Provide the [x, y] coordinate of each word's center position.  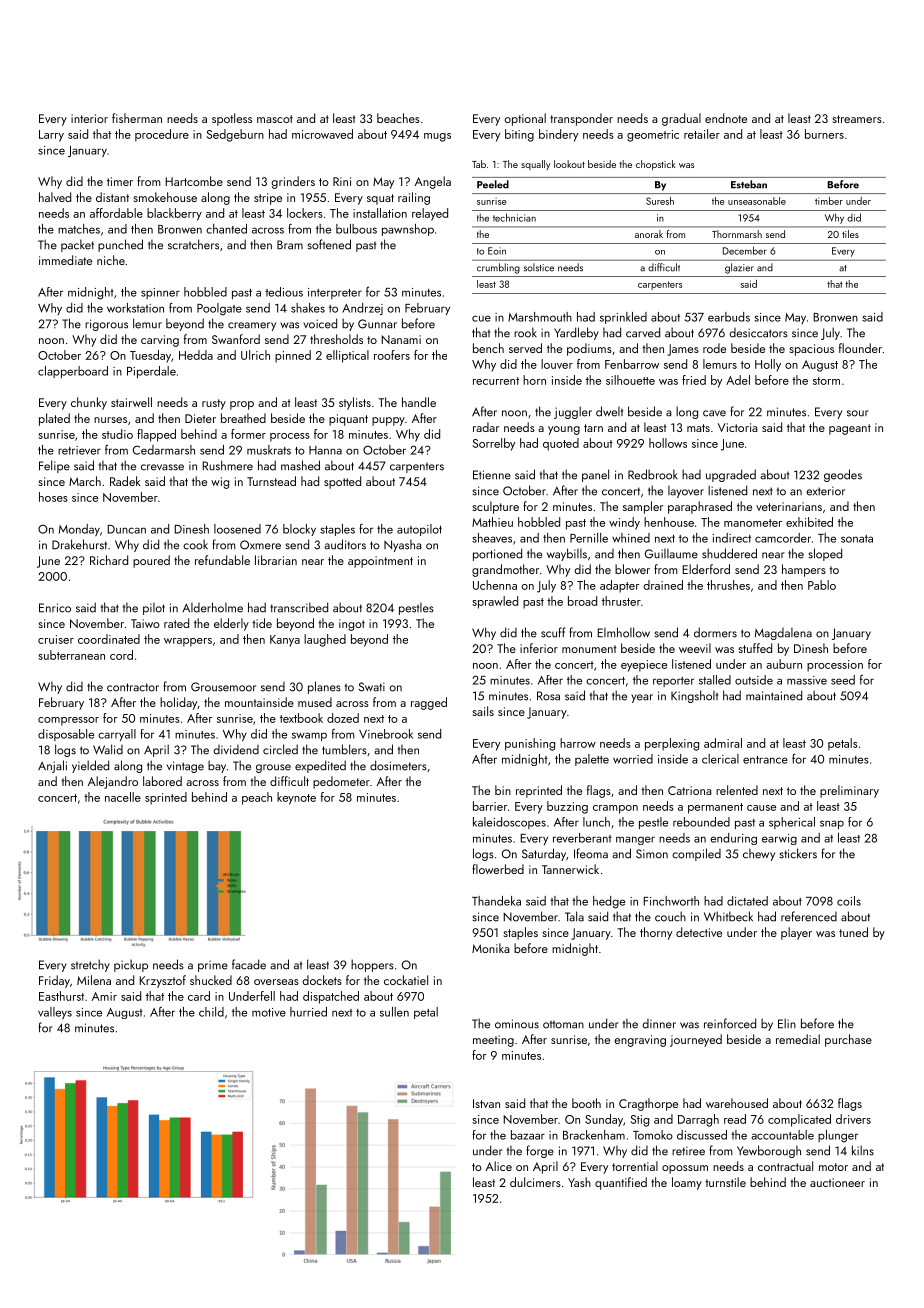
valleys [55, 1013]
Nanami [401, 339]
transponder [581, 119]
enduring [733, 839]
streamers [857, 119]
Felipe [54, 466]
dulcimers [535, 1182]
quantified [621, 1183]
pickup [131, 965]
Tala [574, 916]
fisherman [137, 118]
